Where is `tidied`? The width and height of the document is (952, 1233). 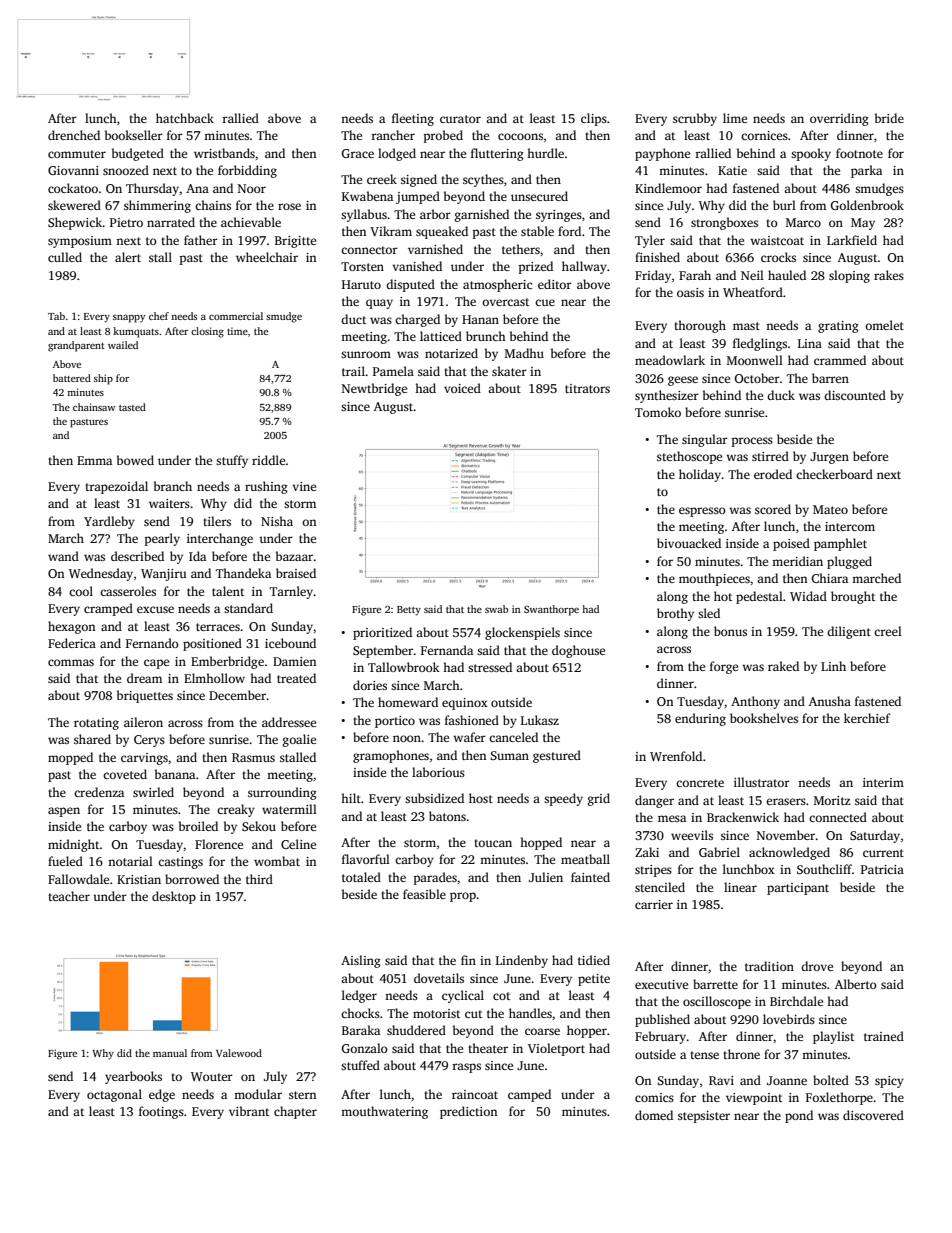 tidied is located at coordinates (594, 960).
